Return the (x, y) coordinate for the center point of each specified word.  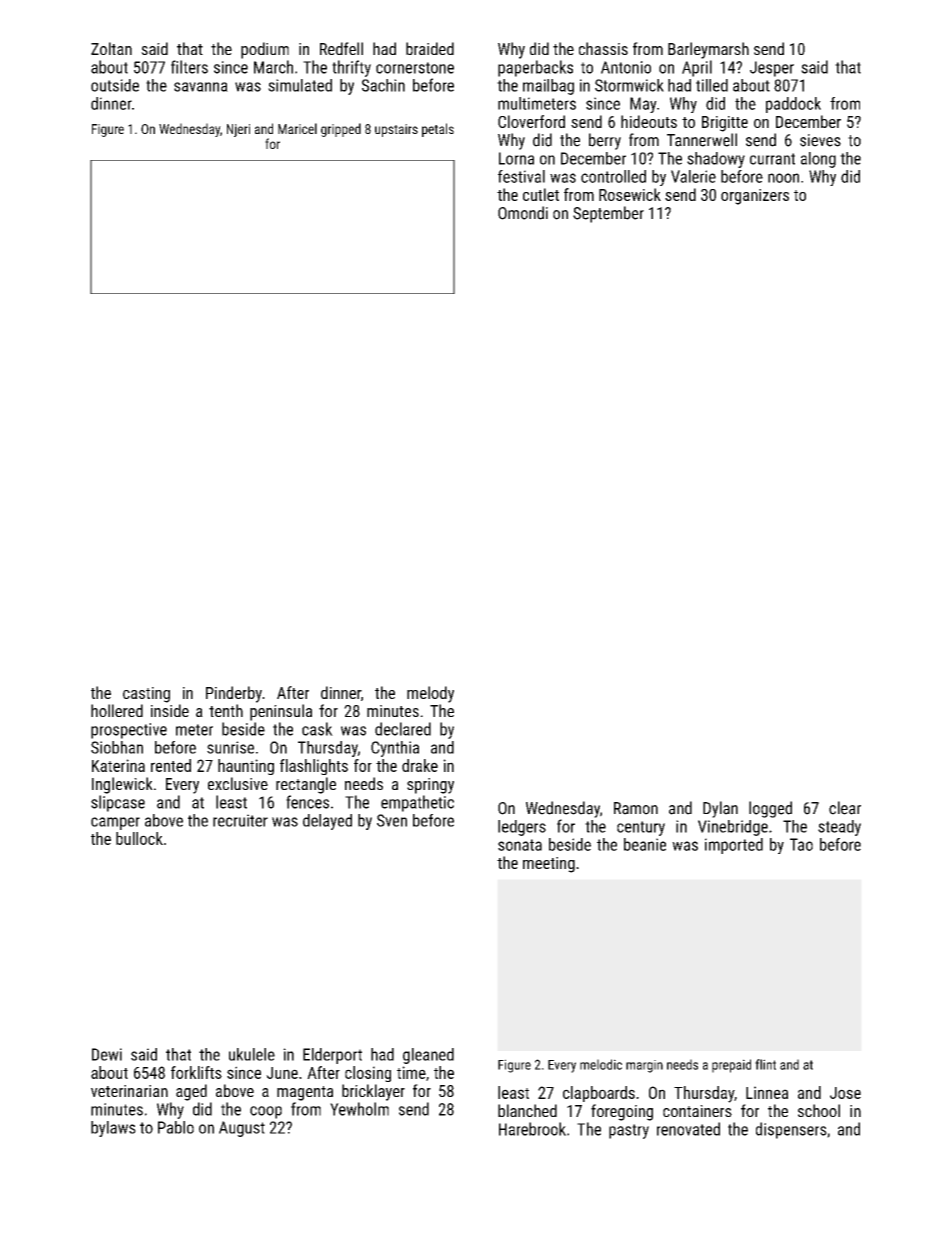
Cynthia (395, 749)
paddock (793, 105)
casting (146, 695)
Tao (801, 844)
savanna (201, 87)
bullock (139, 838)
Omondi (523, 213)
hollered (117, 710)
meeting (549, 865)
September (608, 214)
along (818, 160)
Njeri (238, 130)
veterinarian (129, 1091)
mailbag (548, 87)
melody (430, 694)
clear (845, 808)
